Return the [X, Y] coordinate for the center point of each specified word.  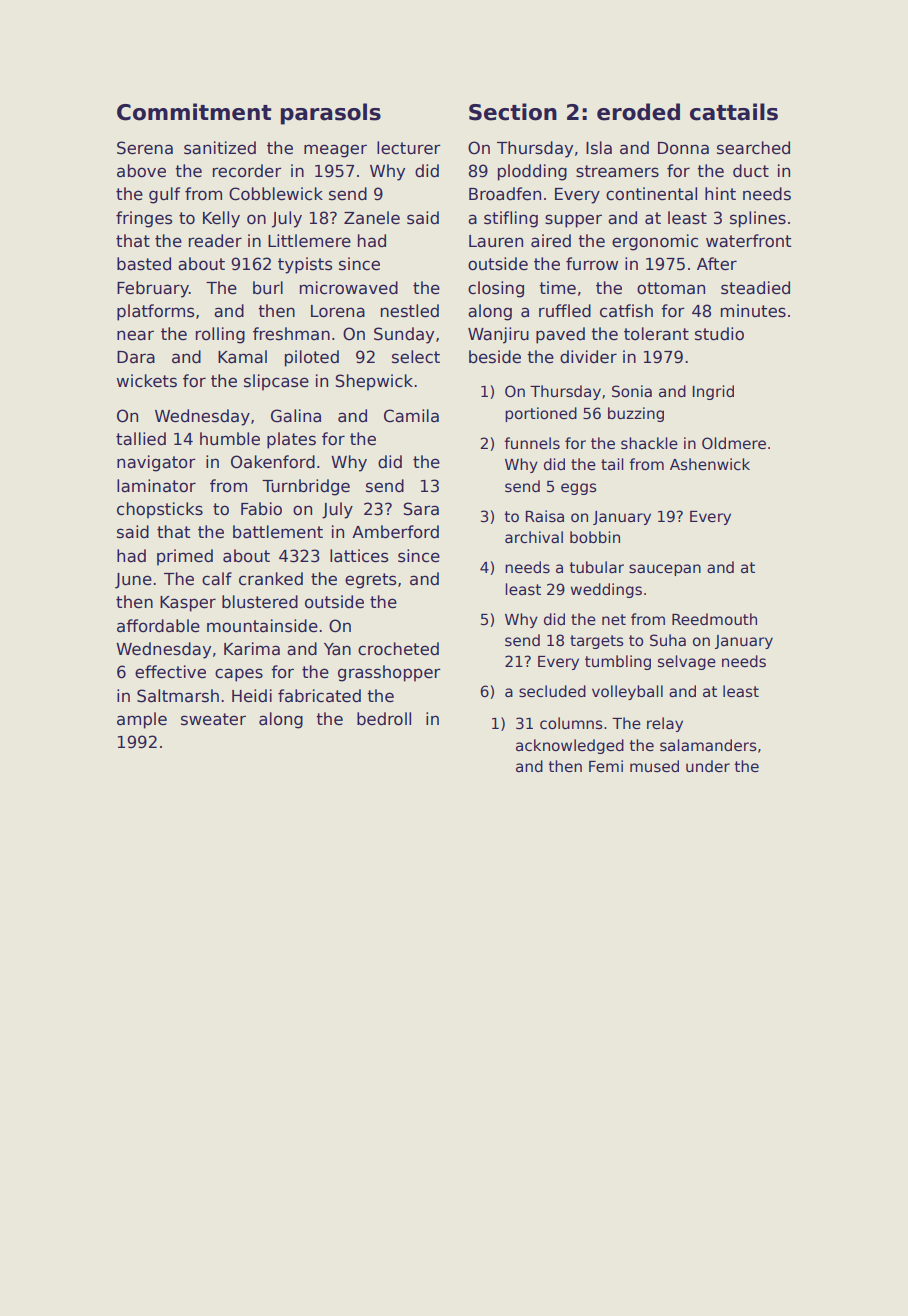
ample [142, 720]
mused [654, 766]
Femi [606, 766]
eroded [638, 112]
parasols [331, 114]
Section [513, 112]
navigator [156, 463]
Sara [421, 509]
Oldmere [734, 443]
